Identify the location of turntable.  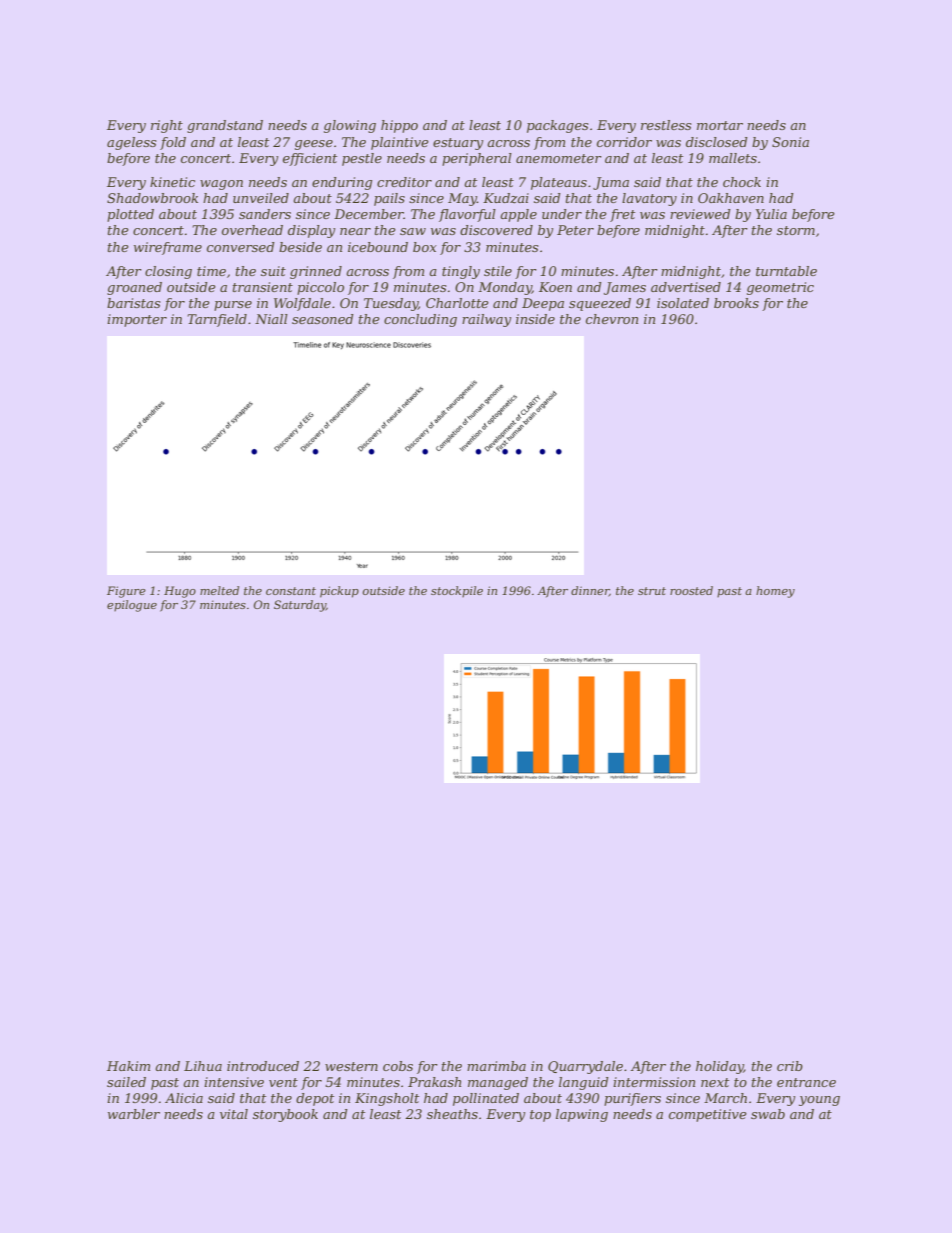
(786, 271).
